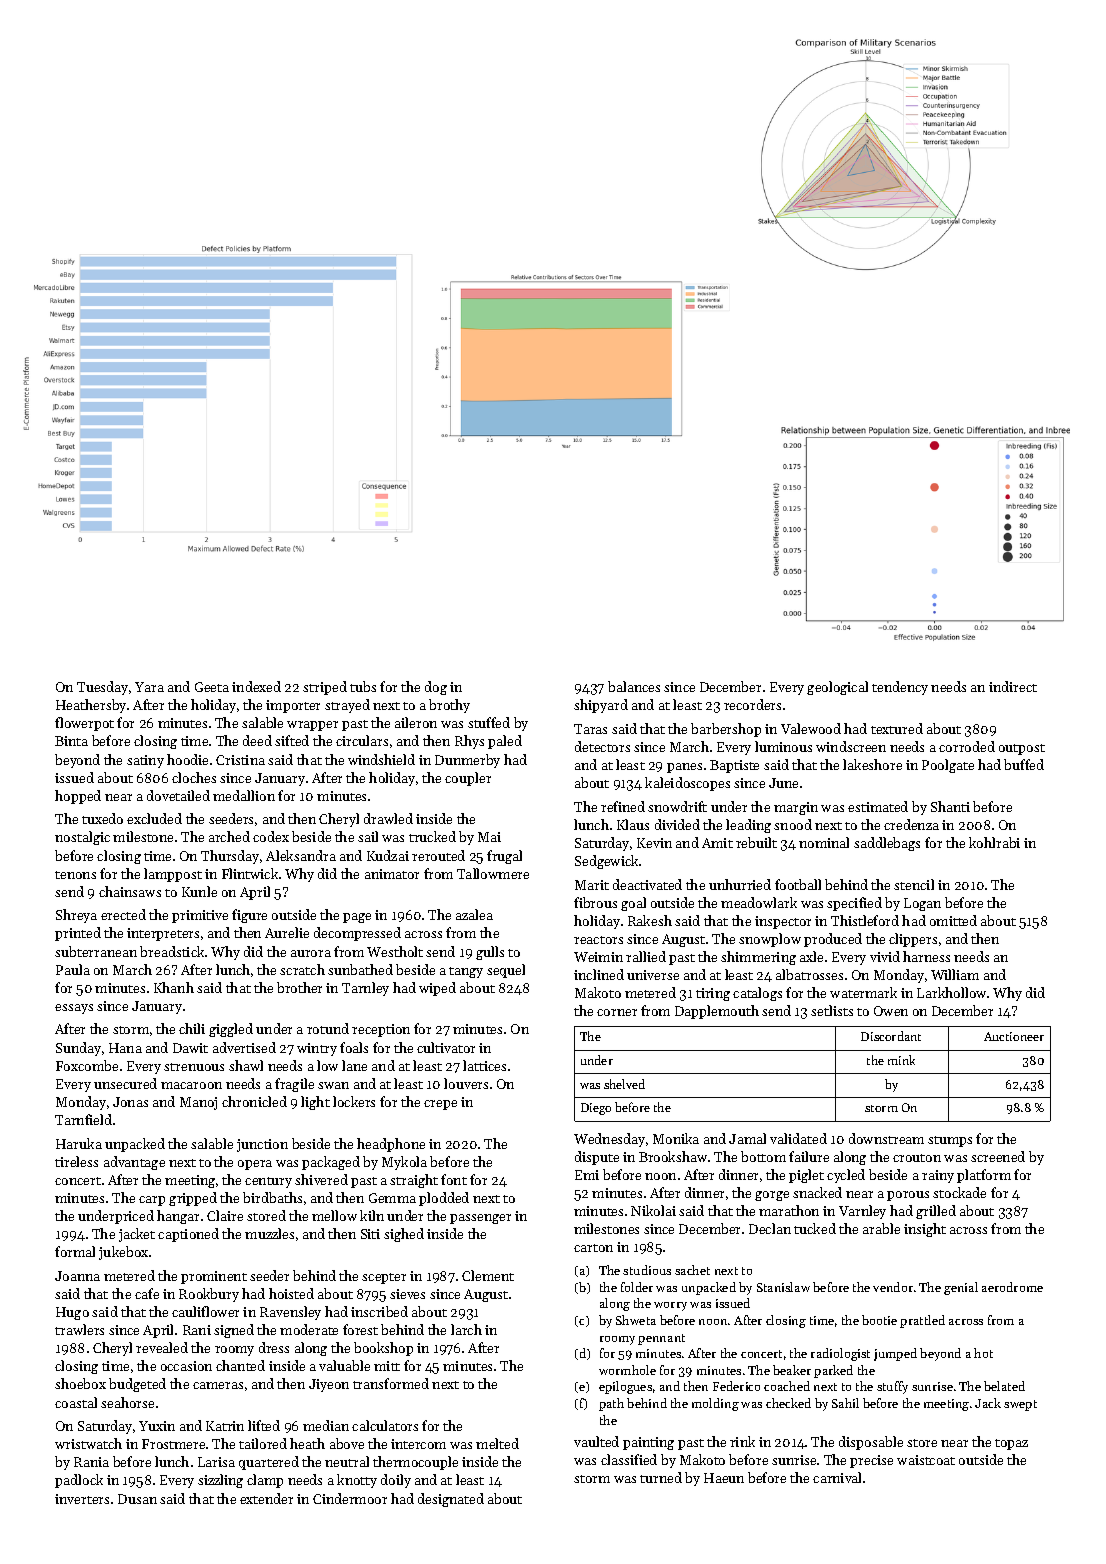 The image size is (1106, 1564). I want to click on stumps, so click(950, 1141).
